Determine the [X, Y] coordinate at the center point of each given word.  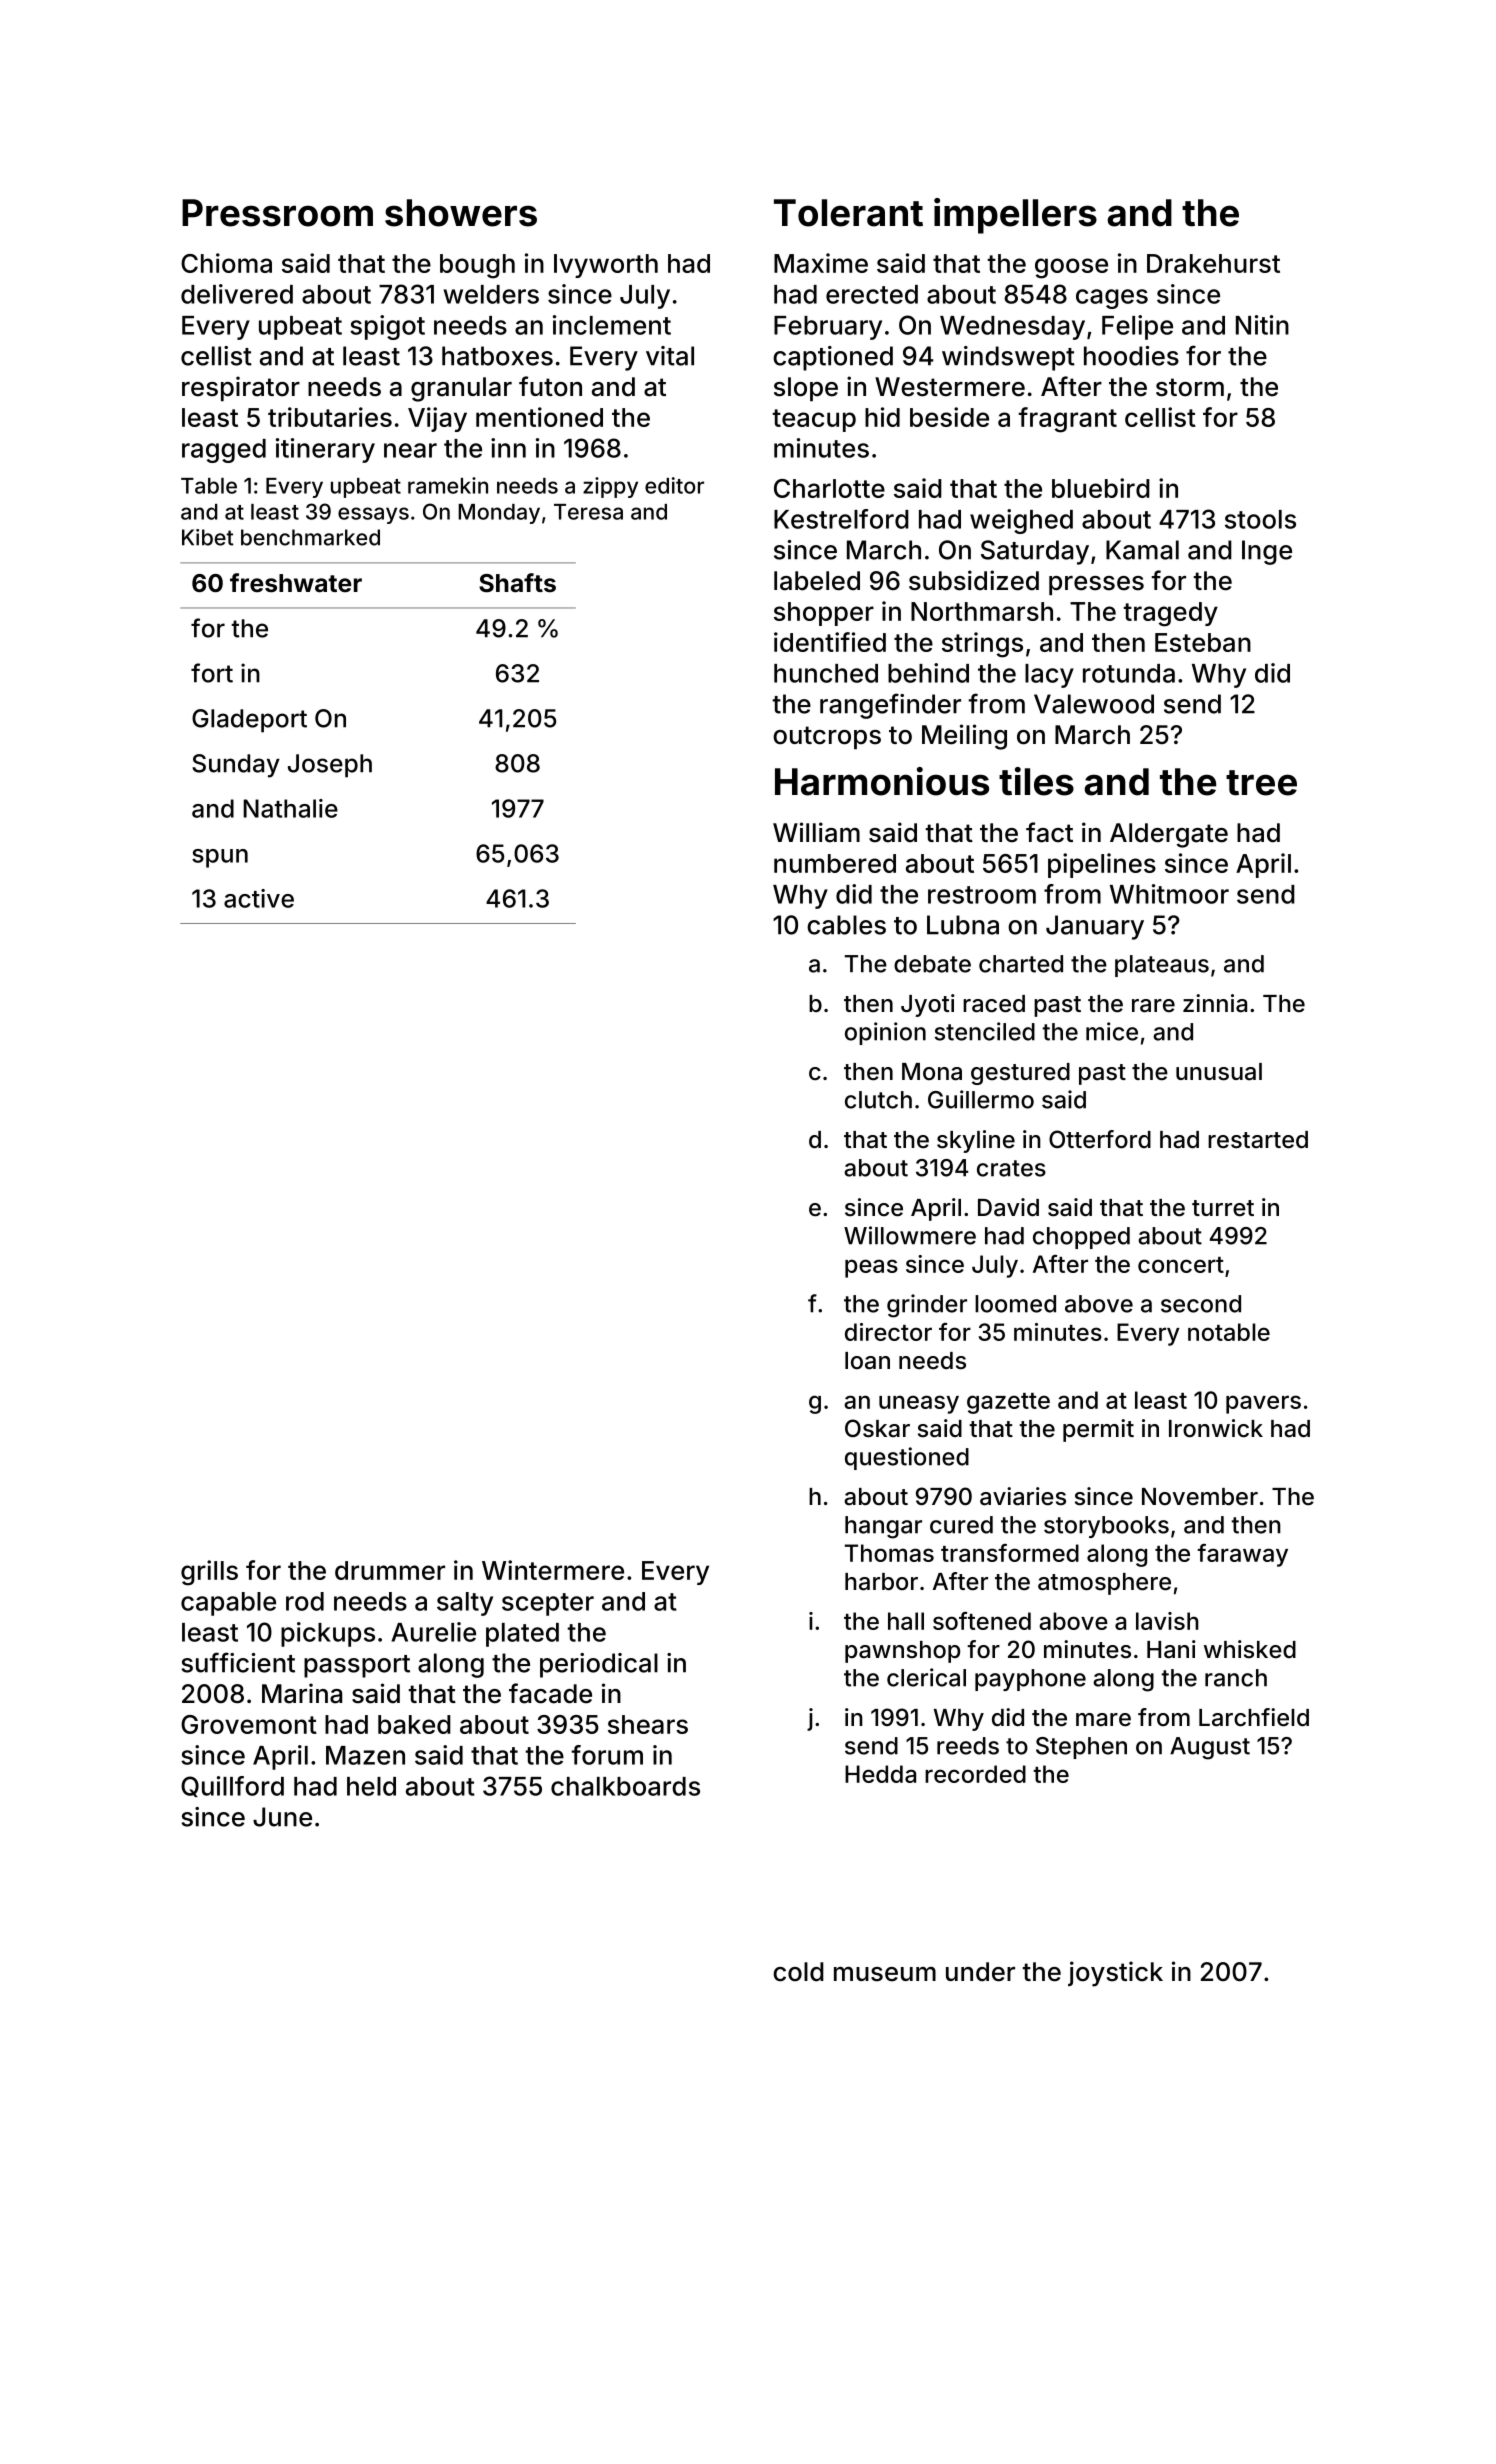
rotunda [1129, 673]
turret [1223, 1208]
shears [648, 1724]
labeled [817, 581]
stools [1260, 519]
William [816, 832]
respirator [241, 388]
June [282, 1817]
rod [305, 1601]
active [259, 898]
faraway [1242, 1555]
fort [212, 673]
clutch [878, 1100]
